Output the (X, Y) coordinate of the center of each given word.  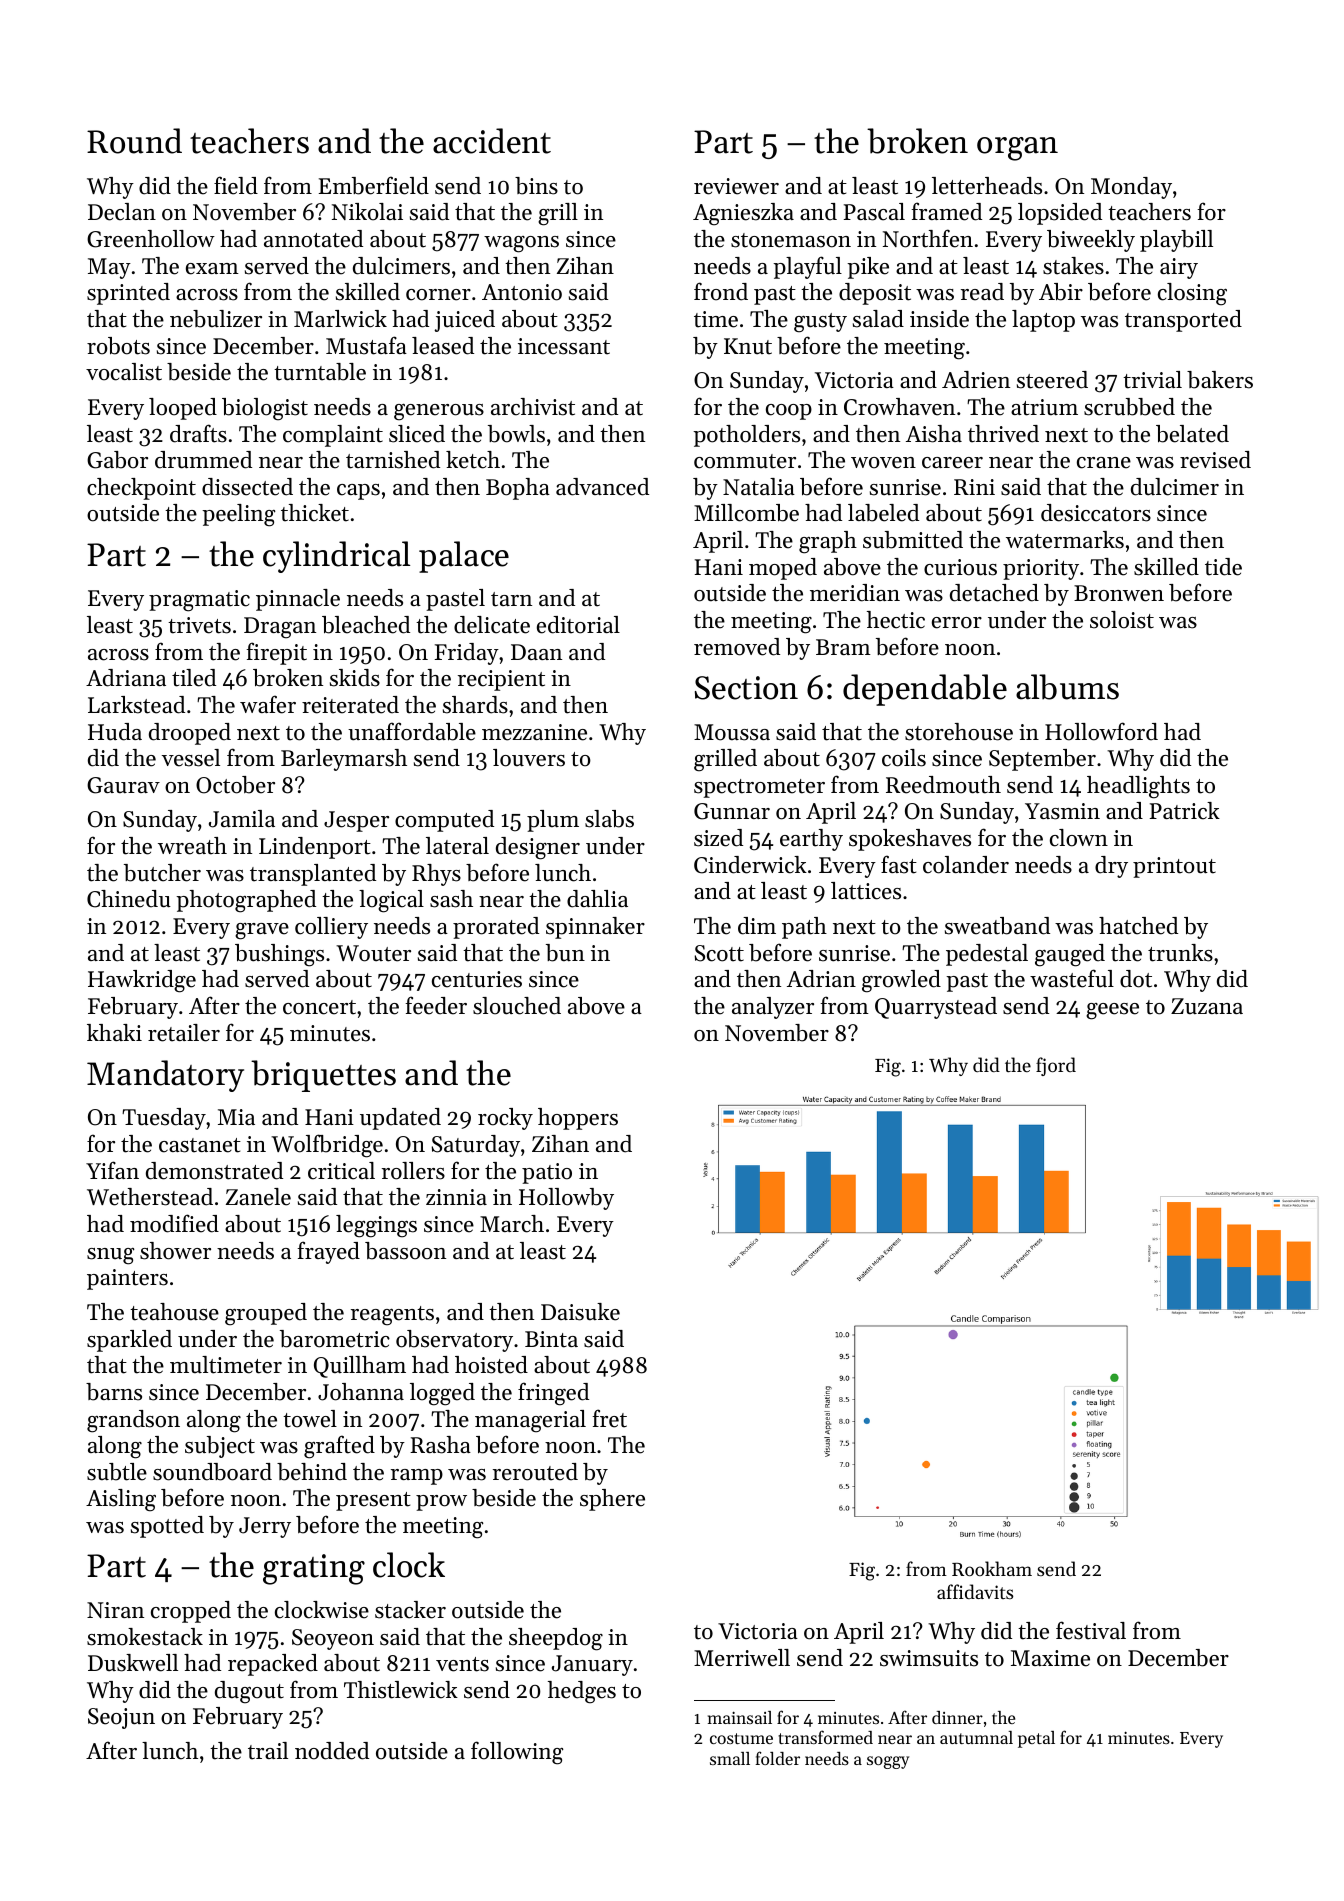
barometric (335, 1339)
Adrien (976, 380)
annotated (313, 239)
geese (1112, 1011)
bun (565, 953)
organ (1017, 149)
